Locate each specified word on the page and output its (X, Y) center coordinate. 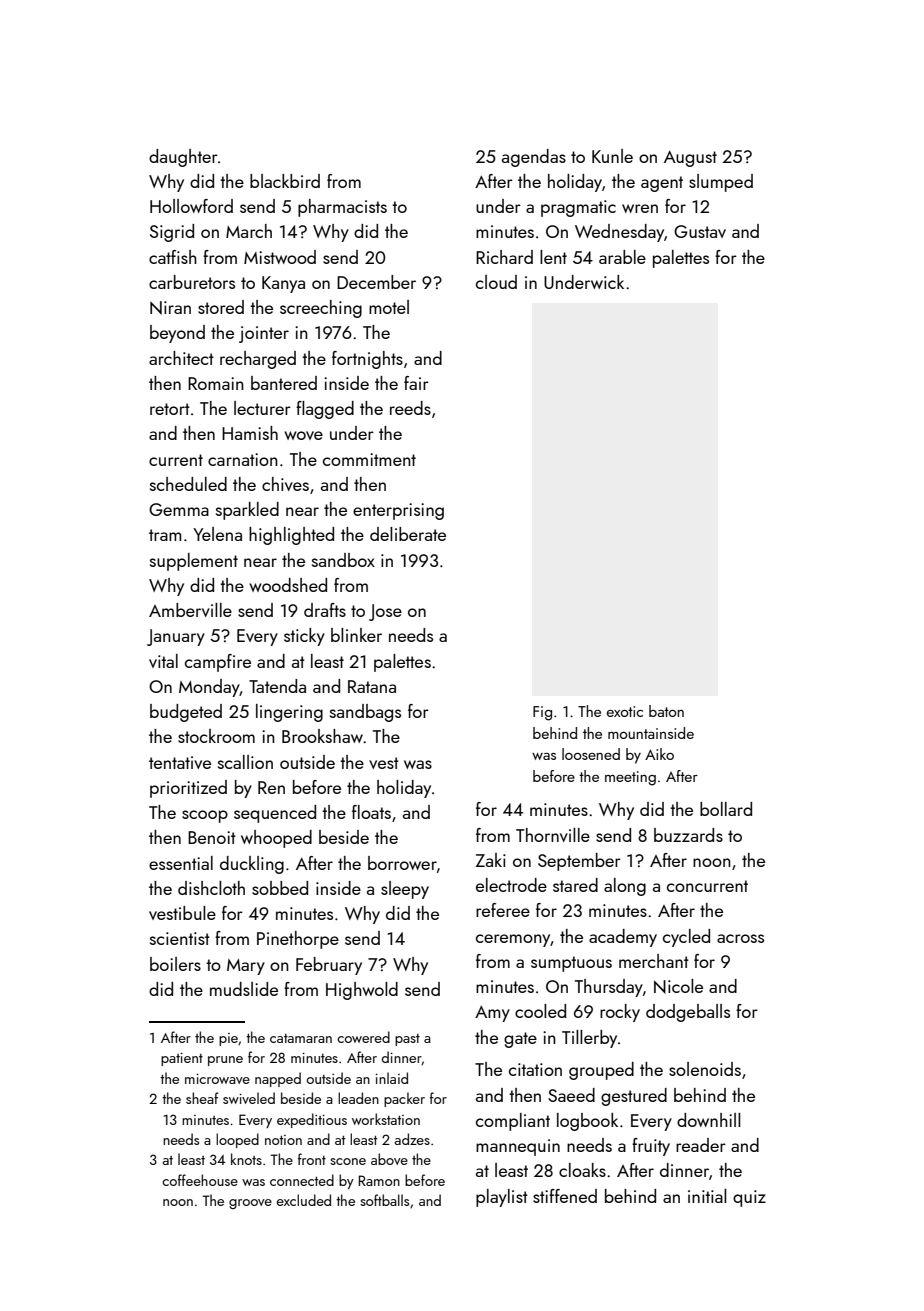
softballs (384, 1200)
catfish (173, 257)
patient (182, 1059)
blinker (356, 635)
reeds (410, 408)
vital (163, 661)
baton (666, 711)
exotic (625, 711)
